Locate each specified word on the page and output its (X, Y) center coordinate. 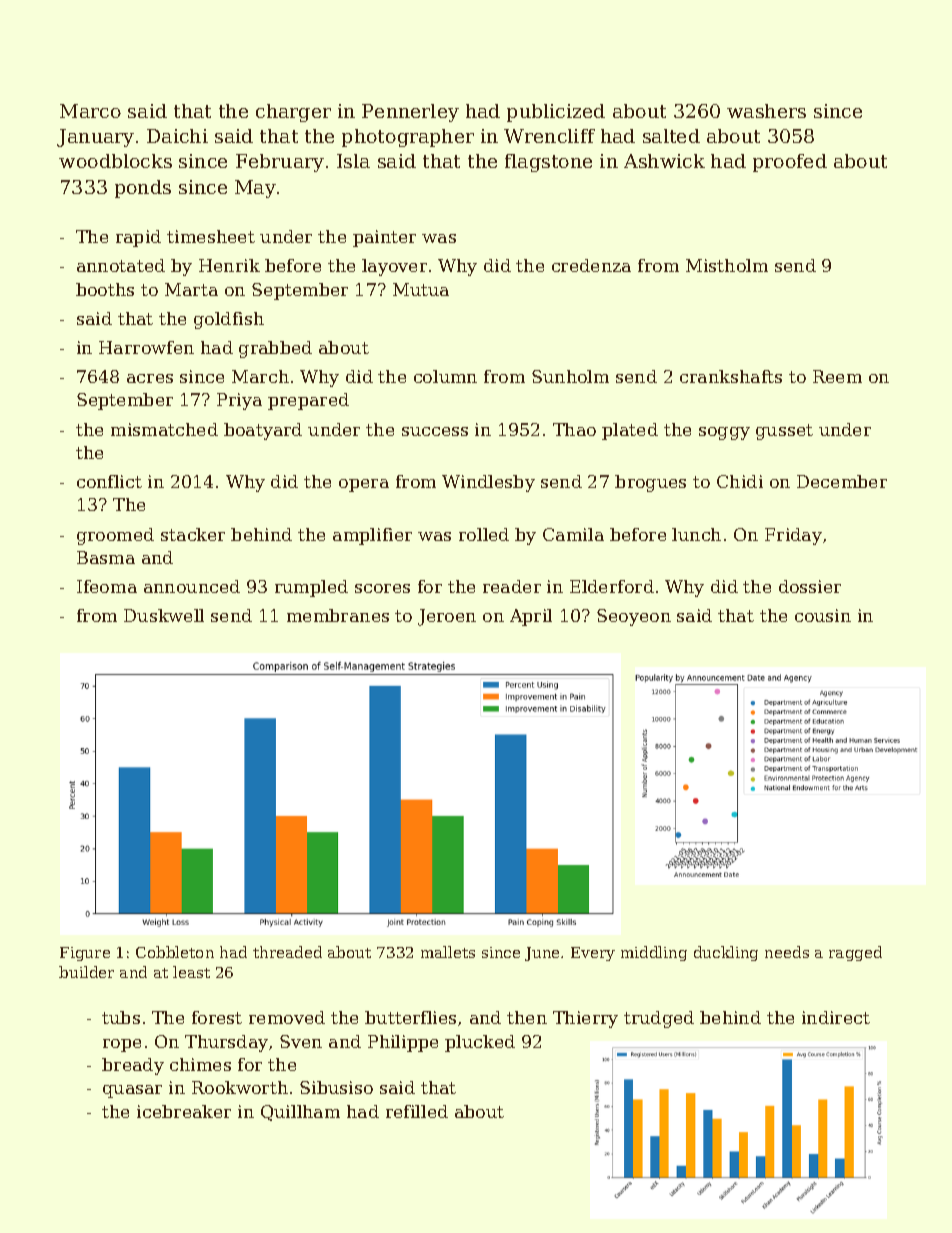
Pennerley (410, 113)
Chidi (740, 481)
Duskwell (164, 615)
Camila (573, 534)
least (191, 972)
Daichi (177, 136)
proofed (790, 163)
